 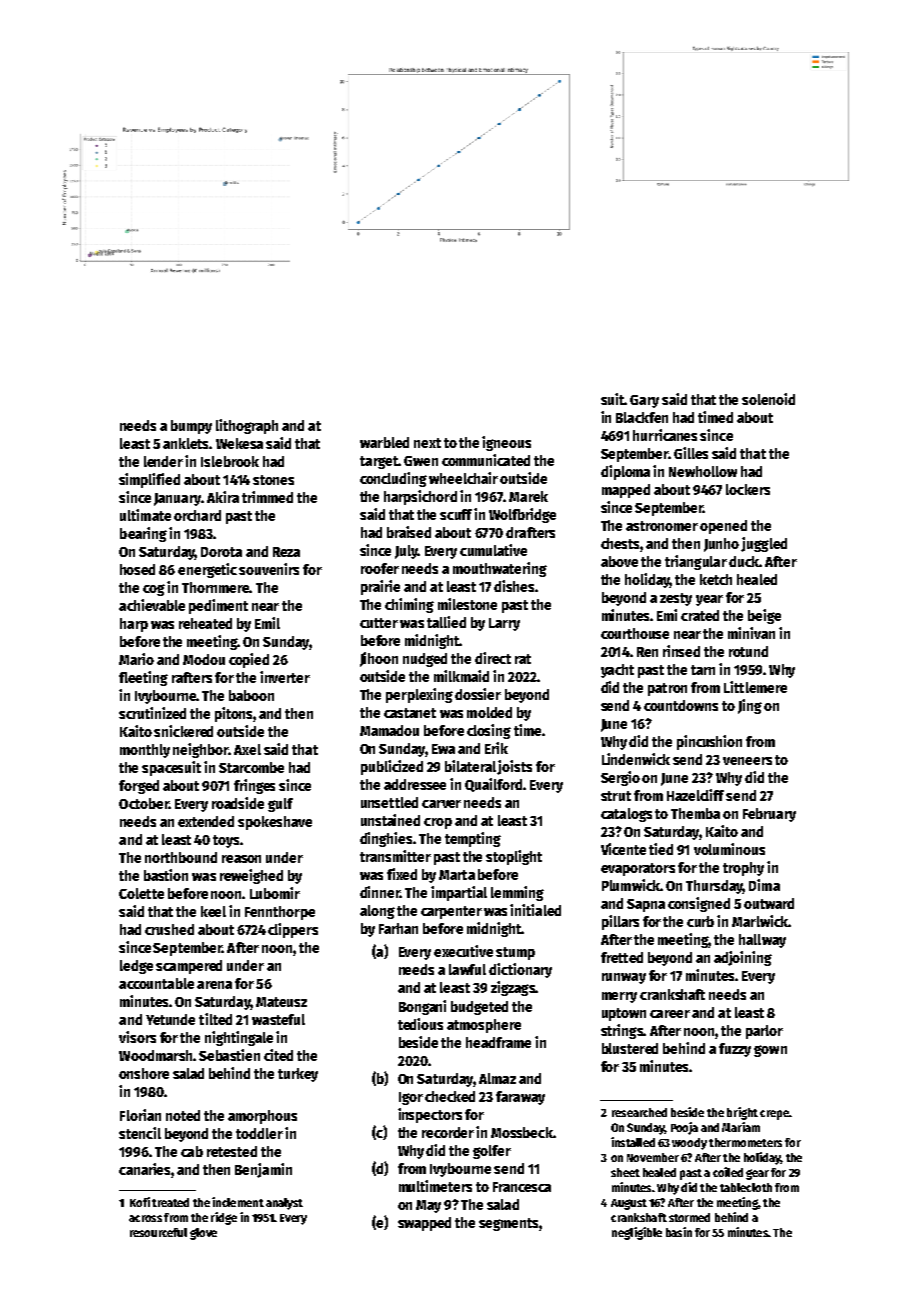 What do you see at coordinates (515, 953) in the screenshot?
I see `stump` at bounding box center [515, 953].
